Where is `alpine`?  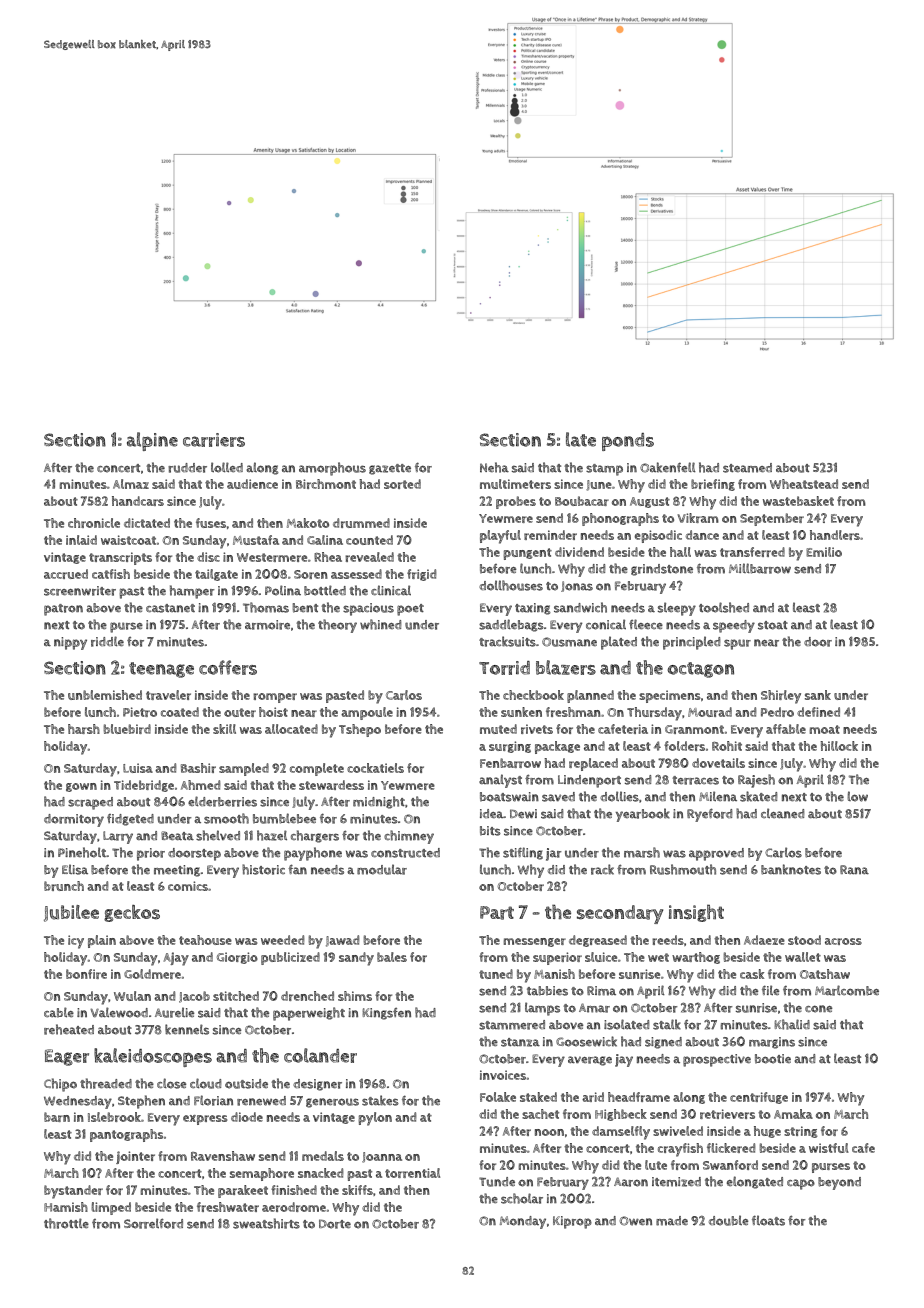
alpine is located at coordinates (152, 441).
